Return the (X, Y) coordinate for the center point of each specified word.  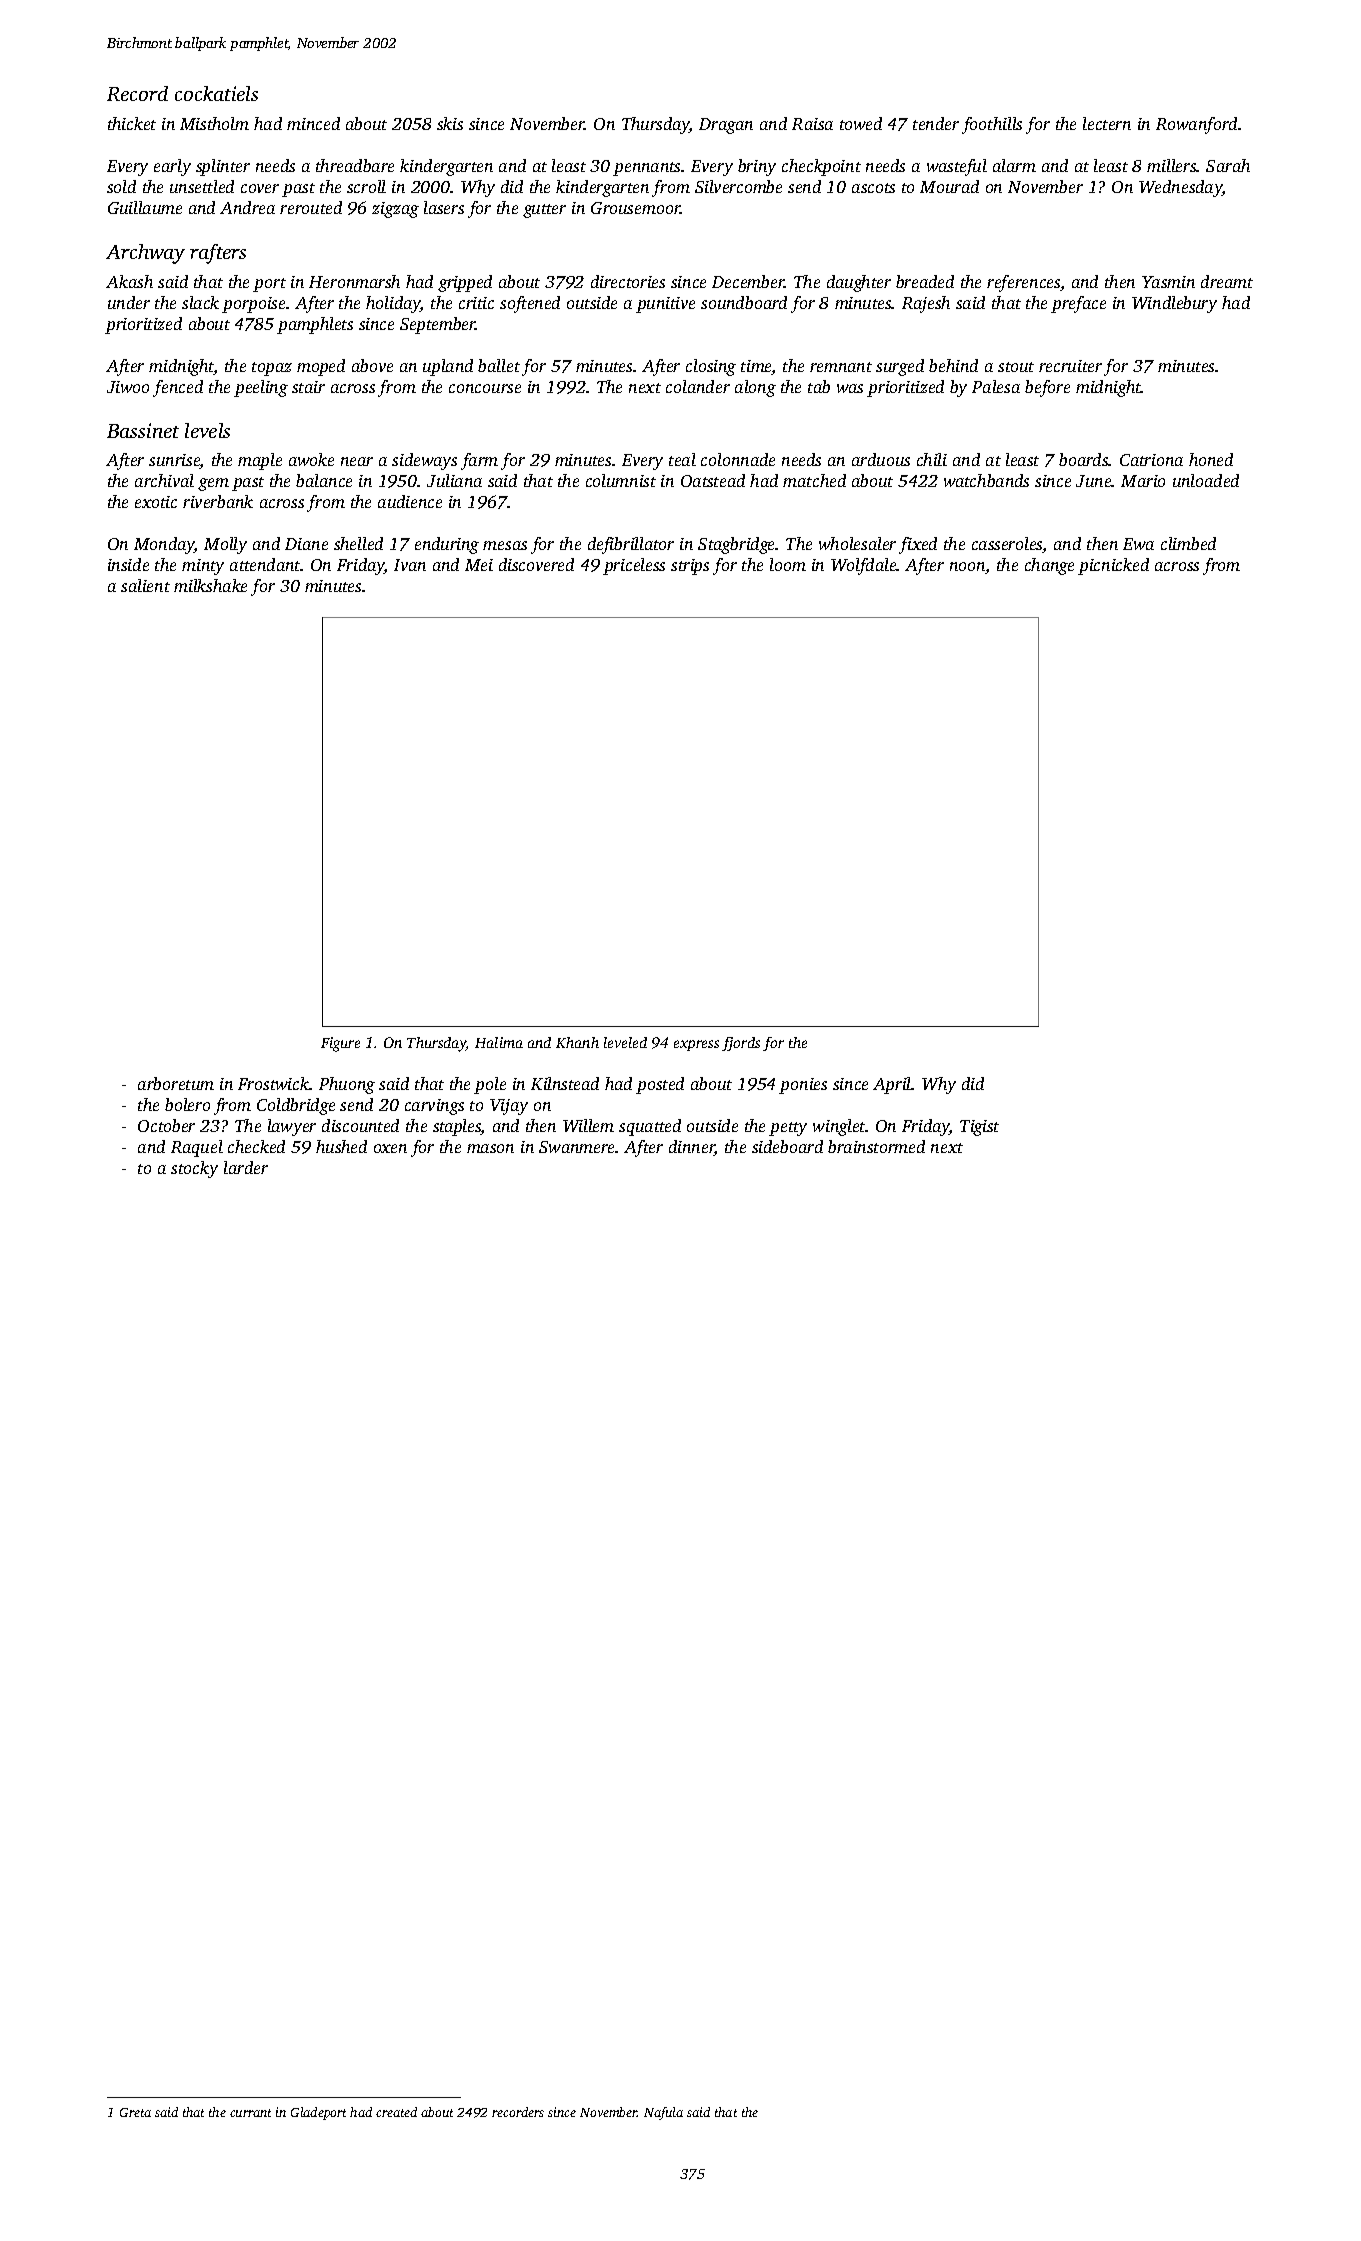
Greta (135, 2112)
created (396, 2112)
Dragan (726, 126)
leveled (625, 1042)
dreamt (1227, 281)
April (892, 1085)
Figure (340, 1044)
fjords (741, 1044)
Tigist (979, 1128)
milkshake (210, 585)
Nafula (663, 2113)
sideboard (787, 1146)
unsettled (202, 186)
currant (250, 2113)
